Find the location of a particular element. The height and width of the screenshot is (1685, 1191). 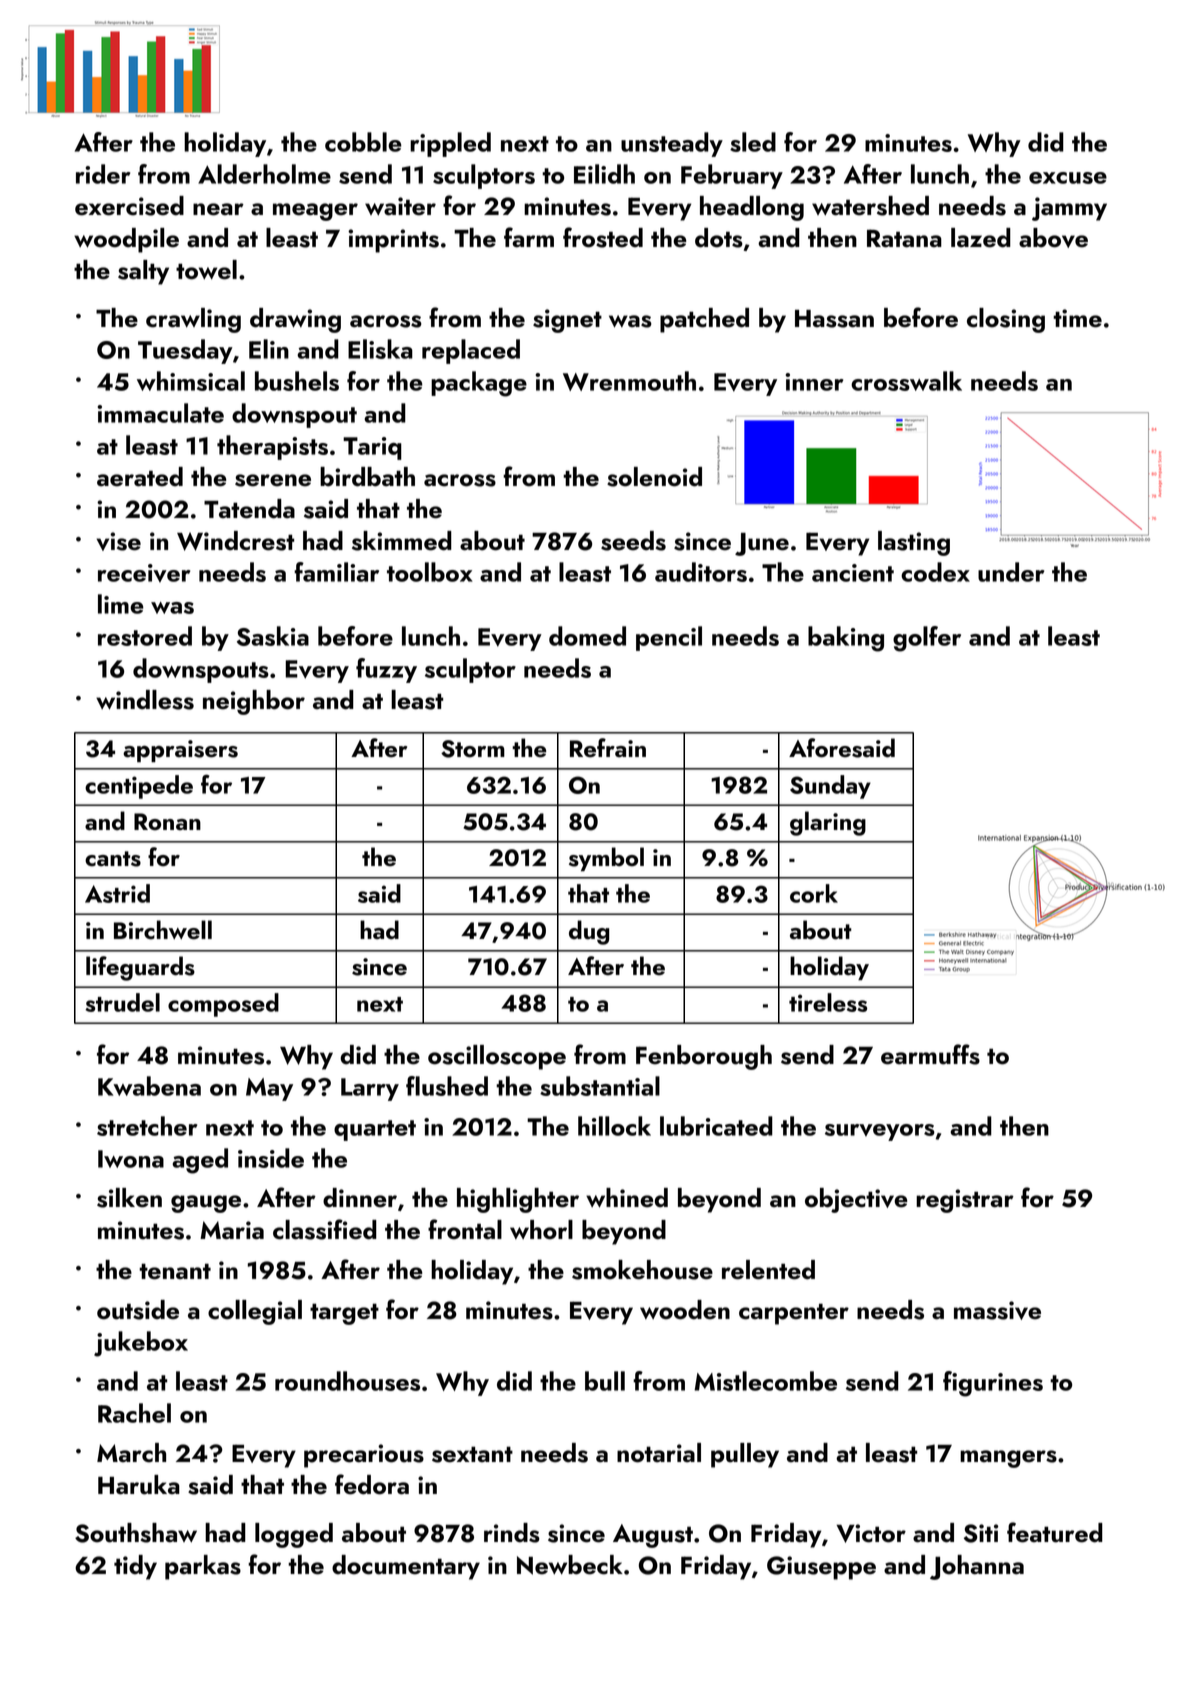

Rachel is located at coordinates (134, 1413).
